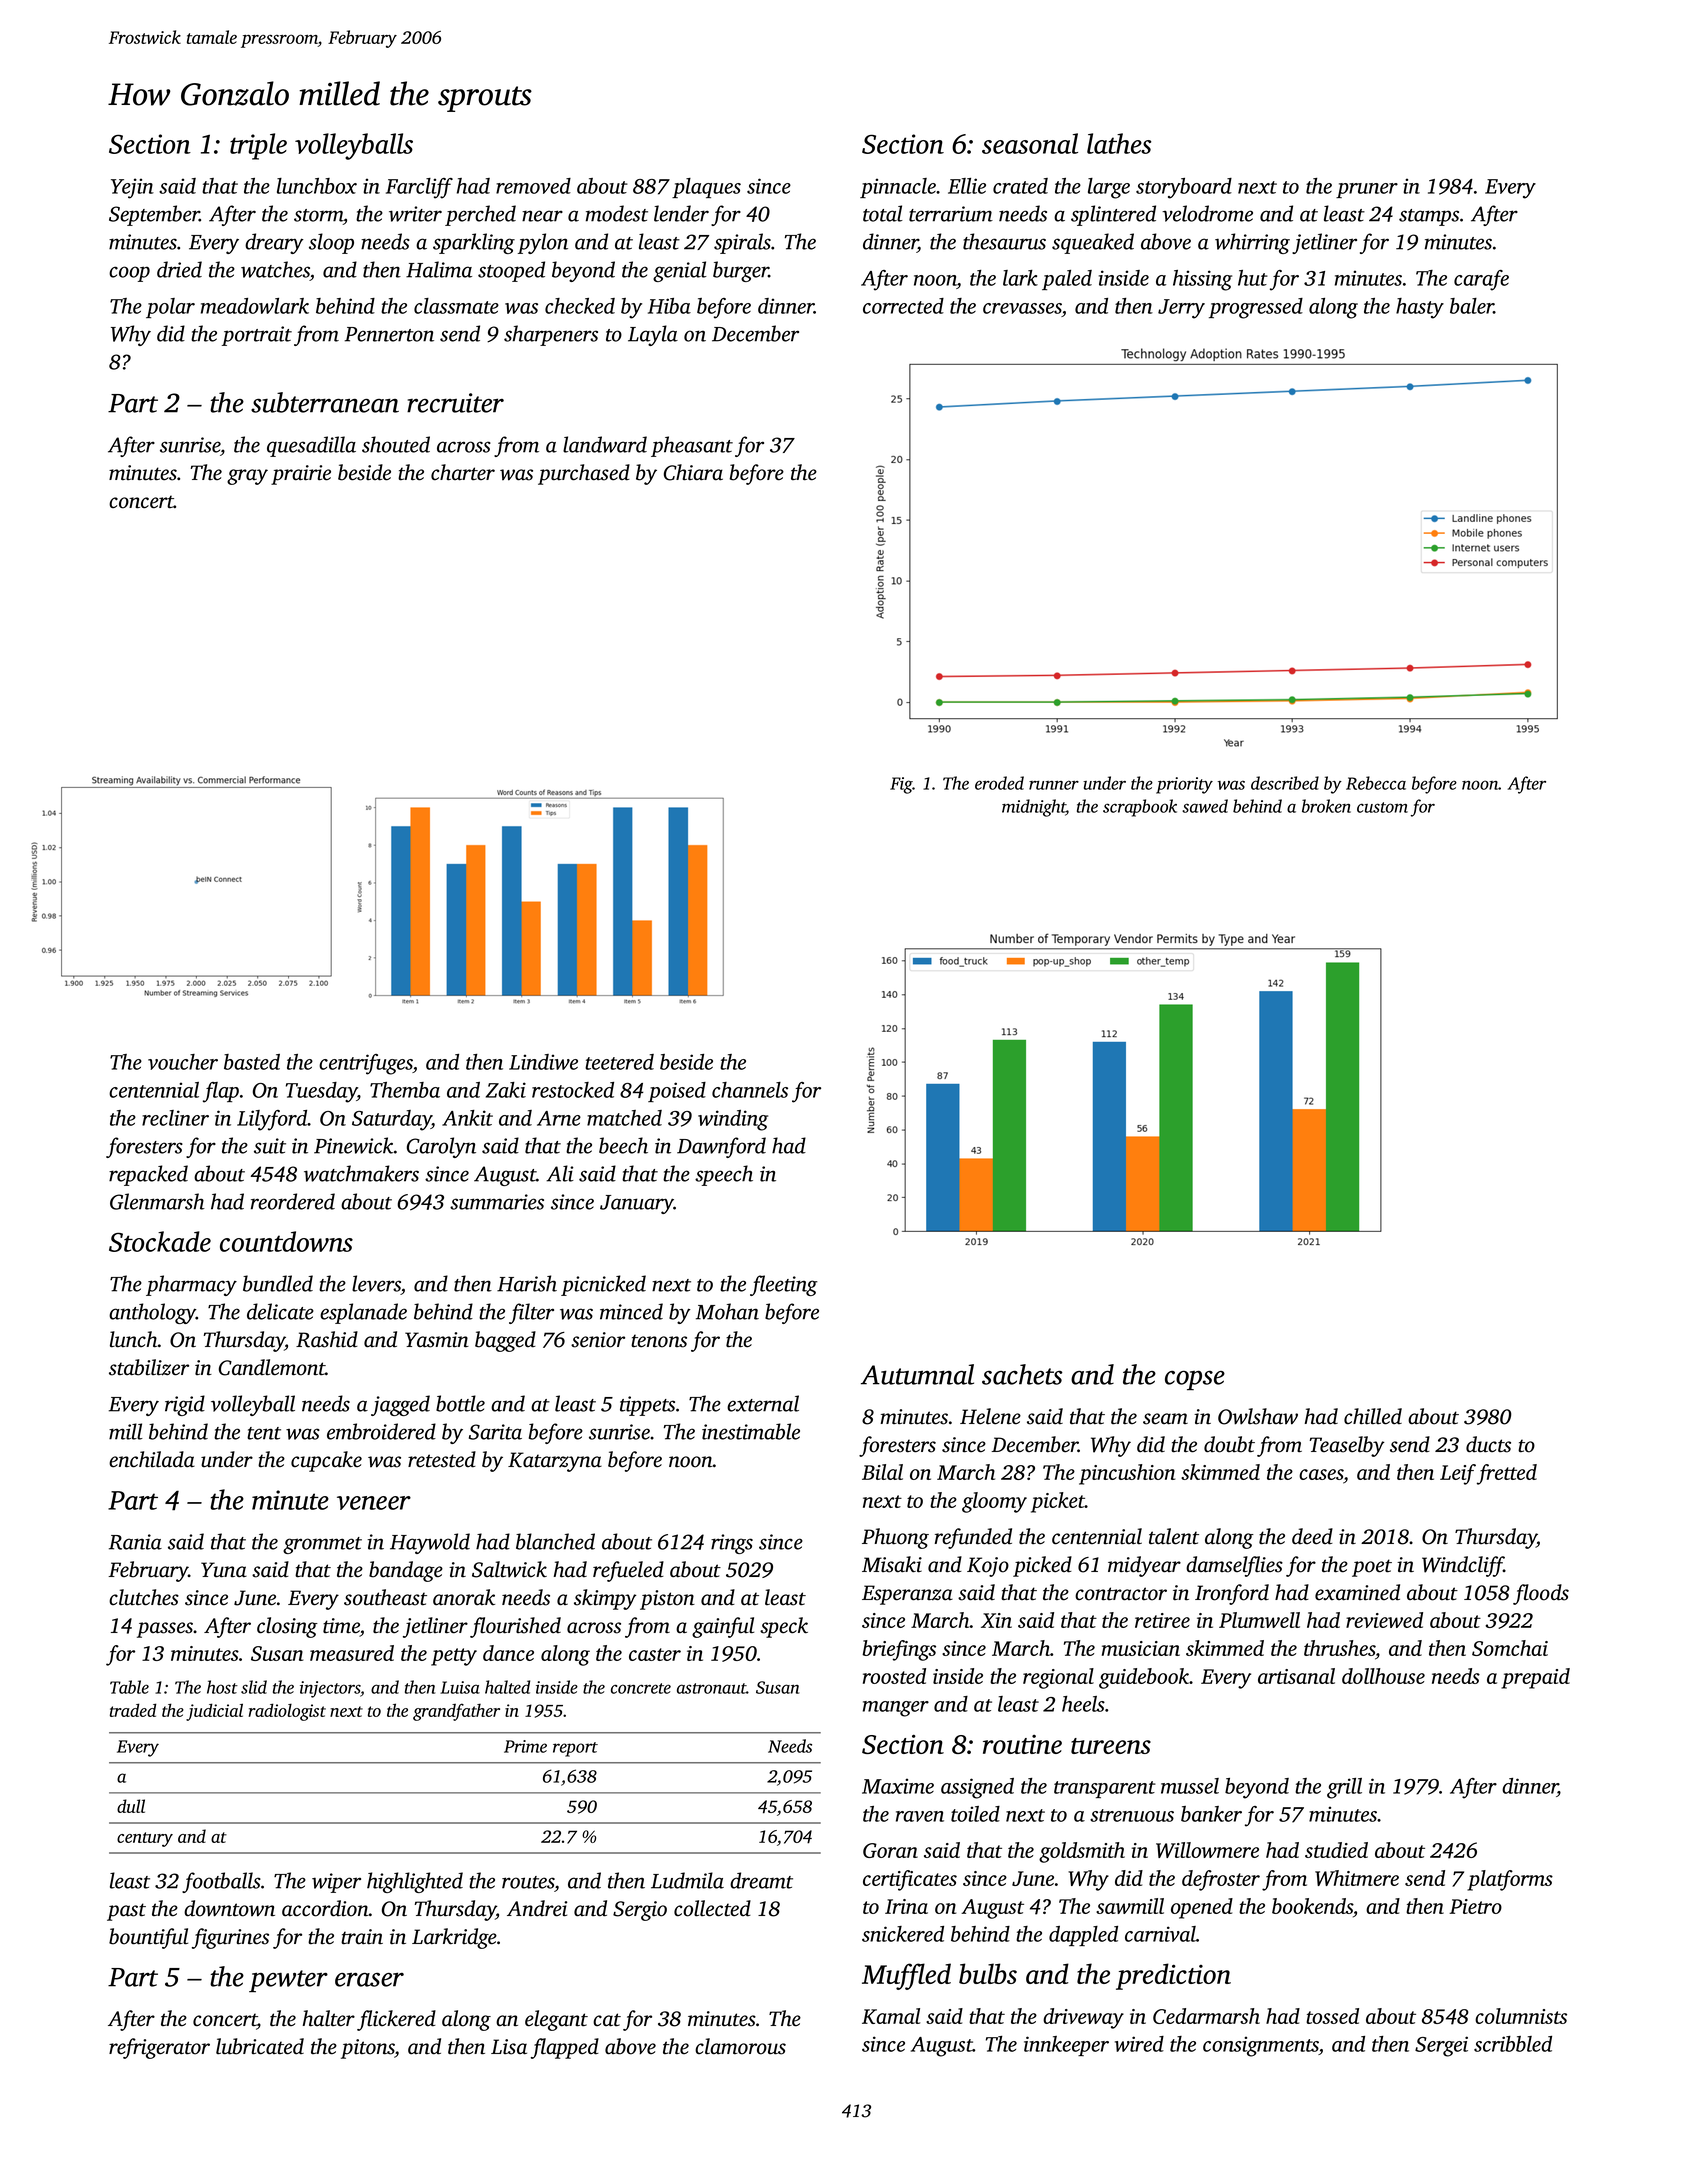  Describe the element at coordinates (145, 1839) in the screenshot. I see `century` at that location.
